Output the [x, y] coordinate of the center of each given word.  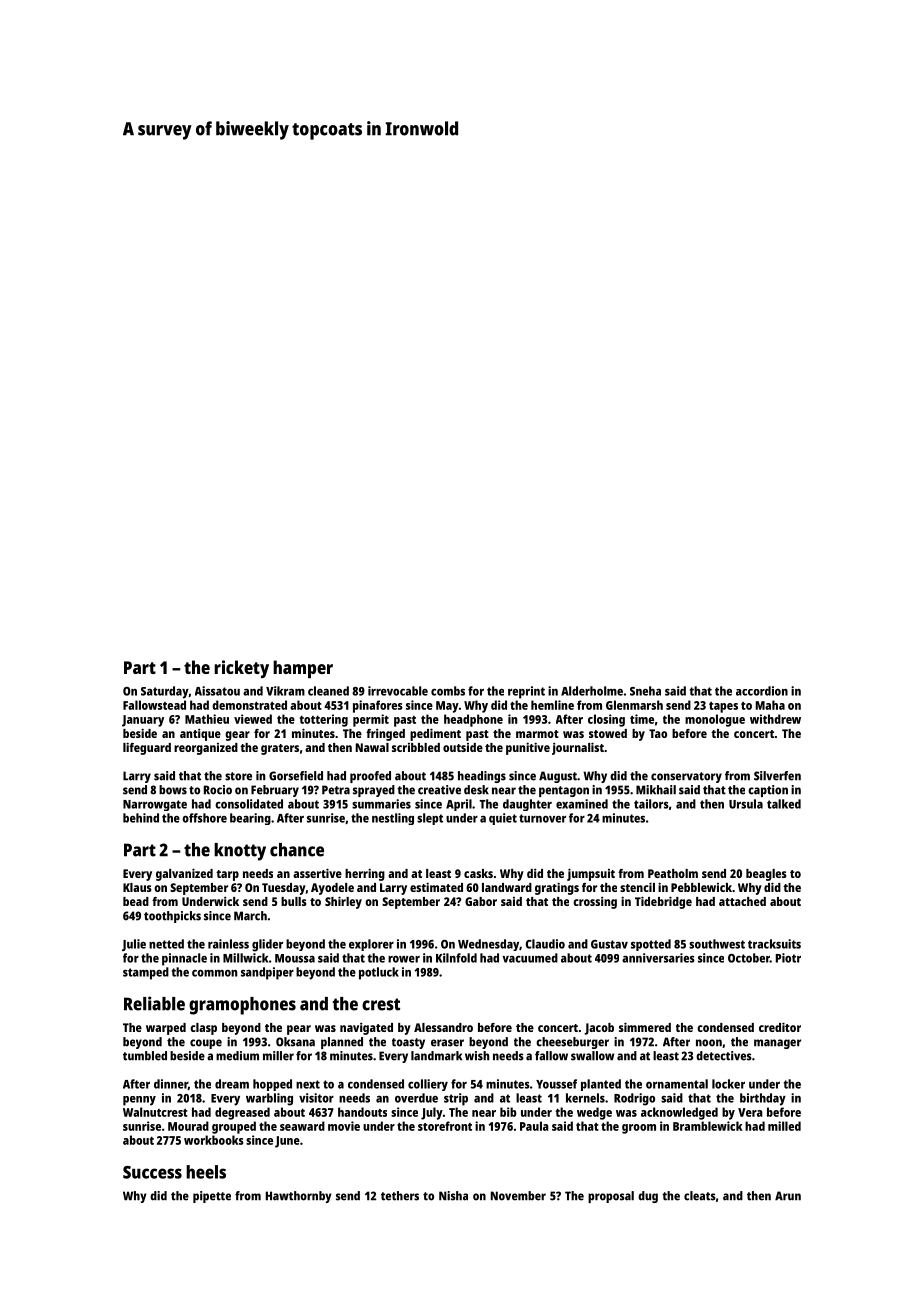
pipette [212, 1197]
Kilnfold [456, 958]
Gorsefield [296, 776]
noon [709, 1043]
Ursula [746, 804]
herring [365, 874]
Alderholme [592, 691]
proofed [370, 777]
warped [166, 1029]
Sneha [645, 691]
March [250, 916]
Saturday [165, 692]
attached [742, 901]
